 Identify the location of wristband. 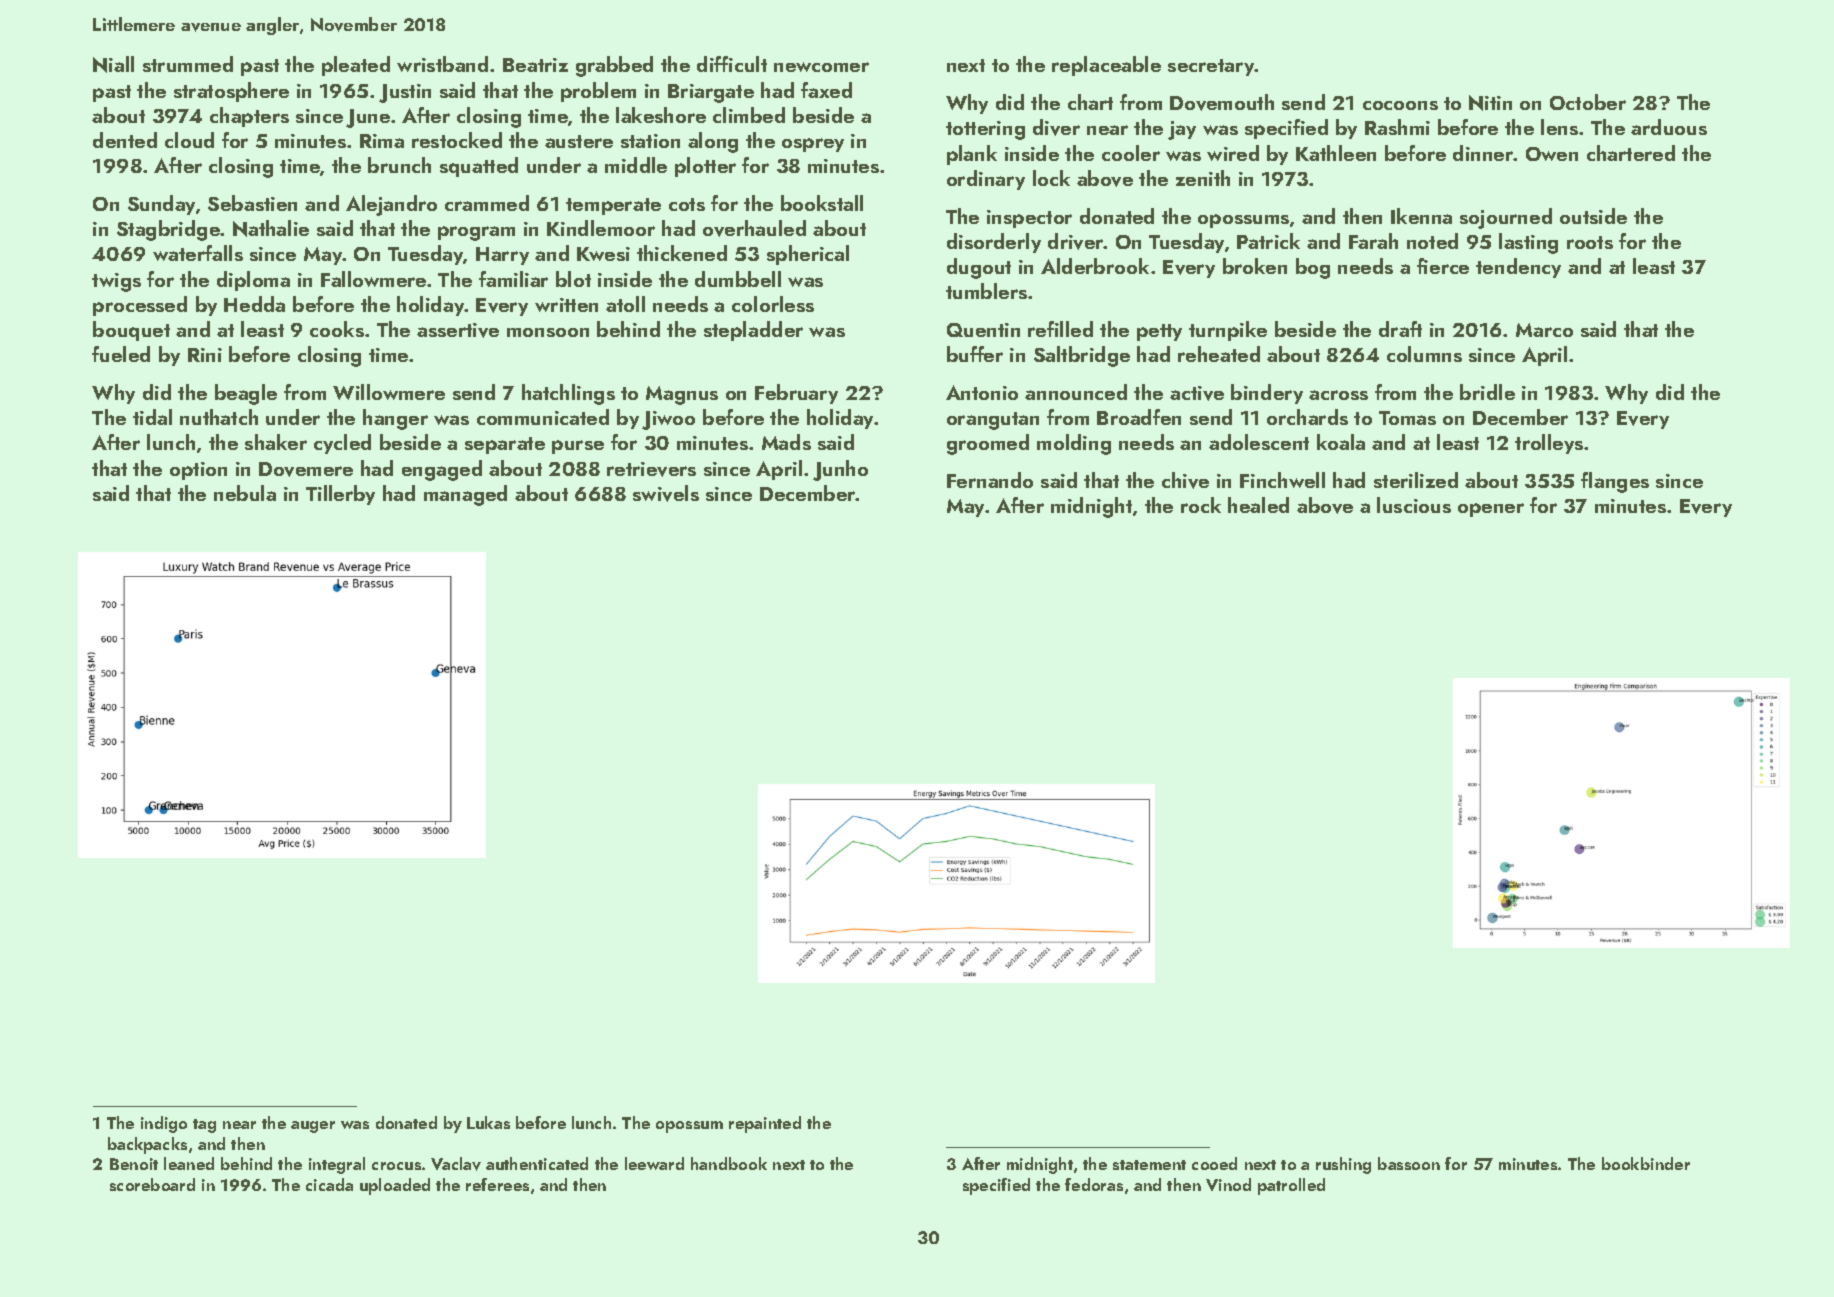
(442, 64).
